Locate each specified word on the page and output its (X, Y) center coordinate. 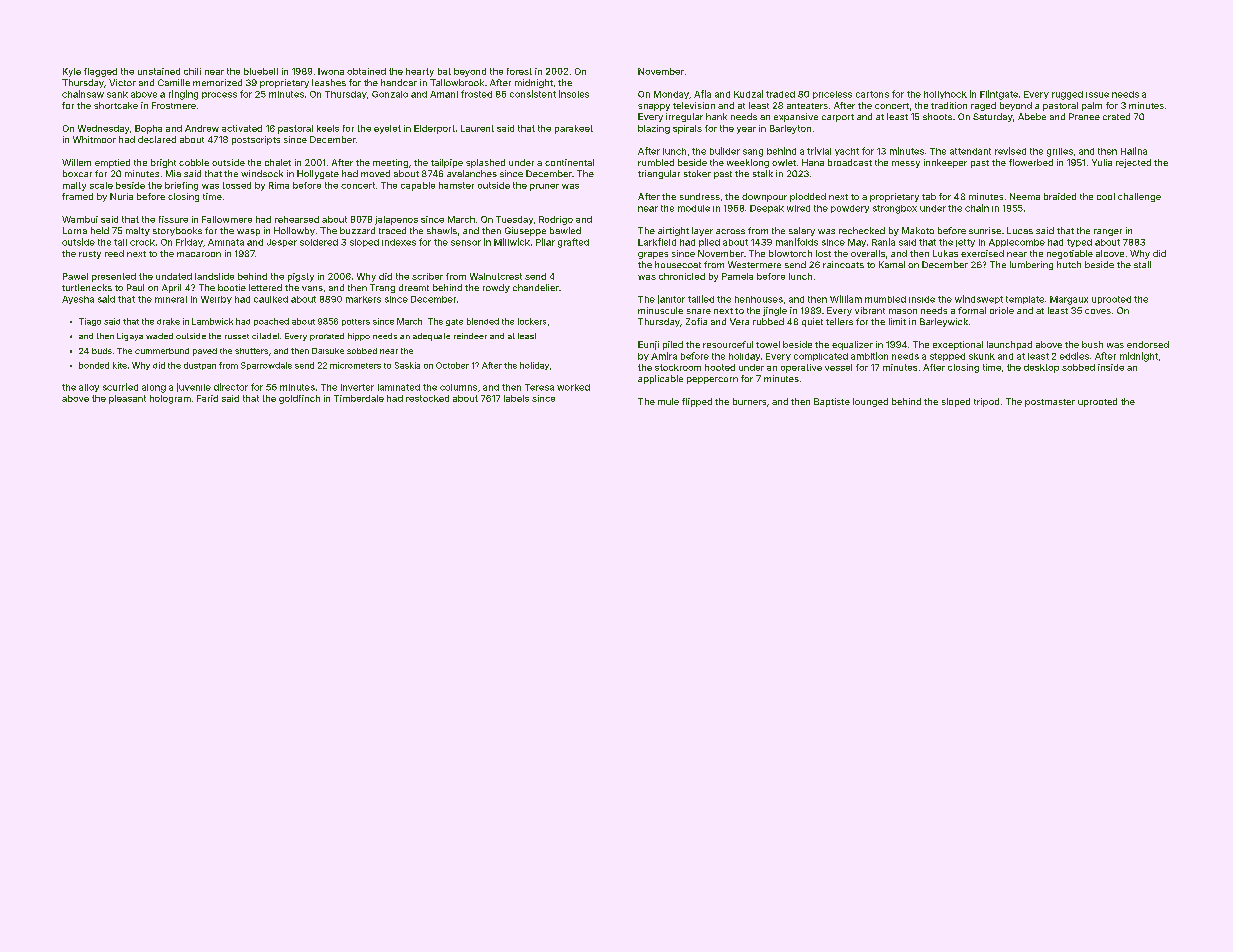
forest (519, 71)
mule (668, 401)
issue (1097, 95)
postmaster (1050, 403)
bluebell (261, 71)
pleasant (127, 399)
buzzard (357, 230)
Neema (1025, 196)
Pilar (545, 242)
